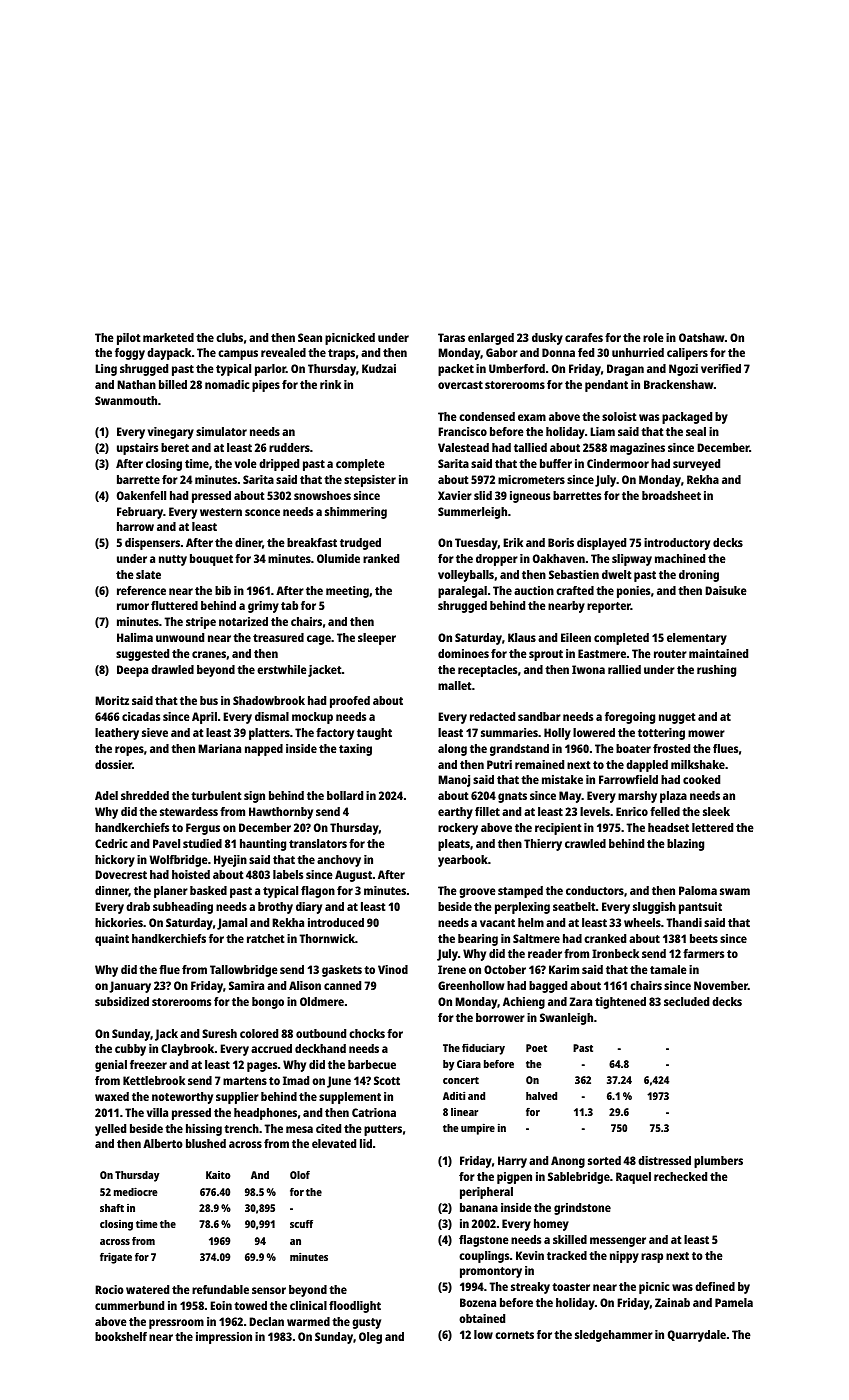  Describe the element at coordinates (561, 542) in the document. I see `Boris` at that location.
